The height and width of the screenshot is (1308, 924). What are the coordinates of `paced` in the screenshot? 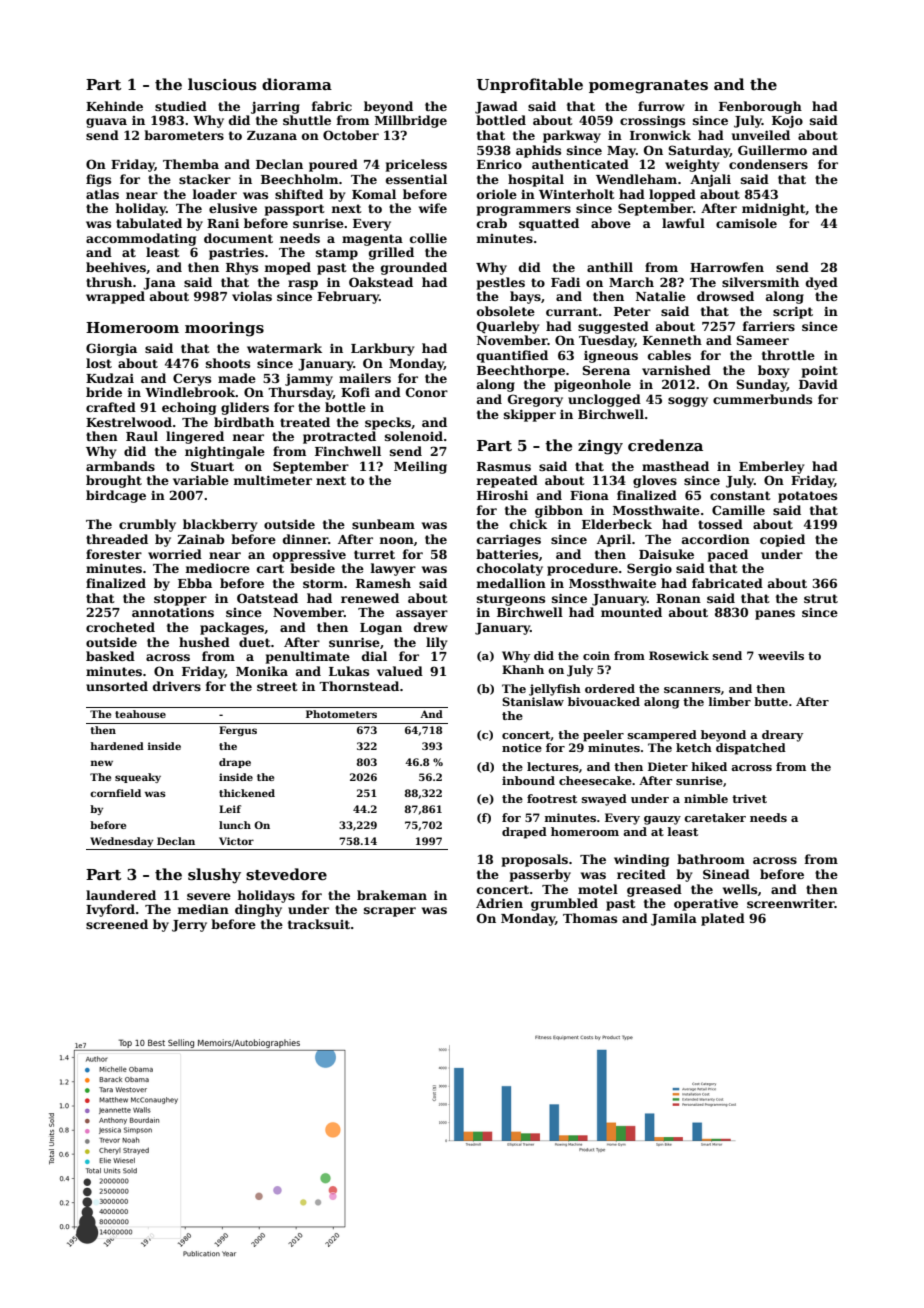 It's located at (728, 555).
